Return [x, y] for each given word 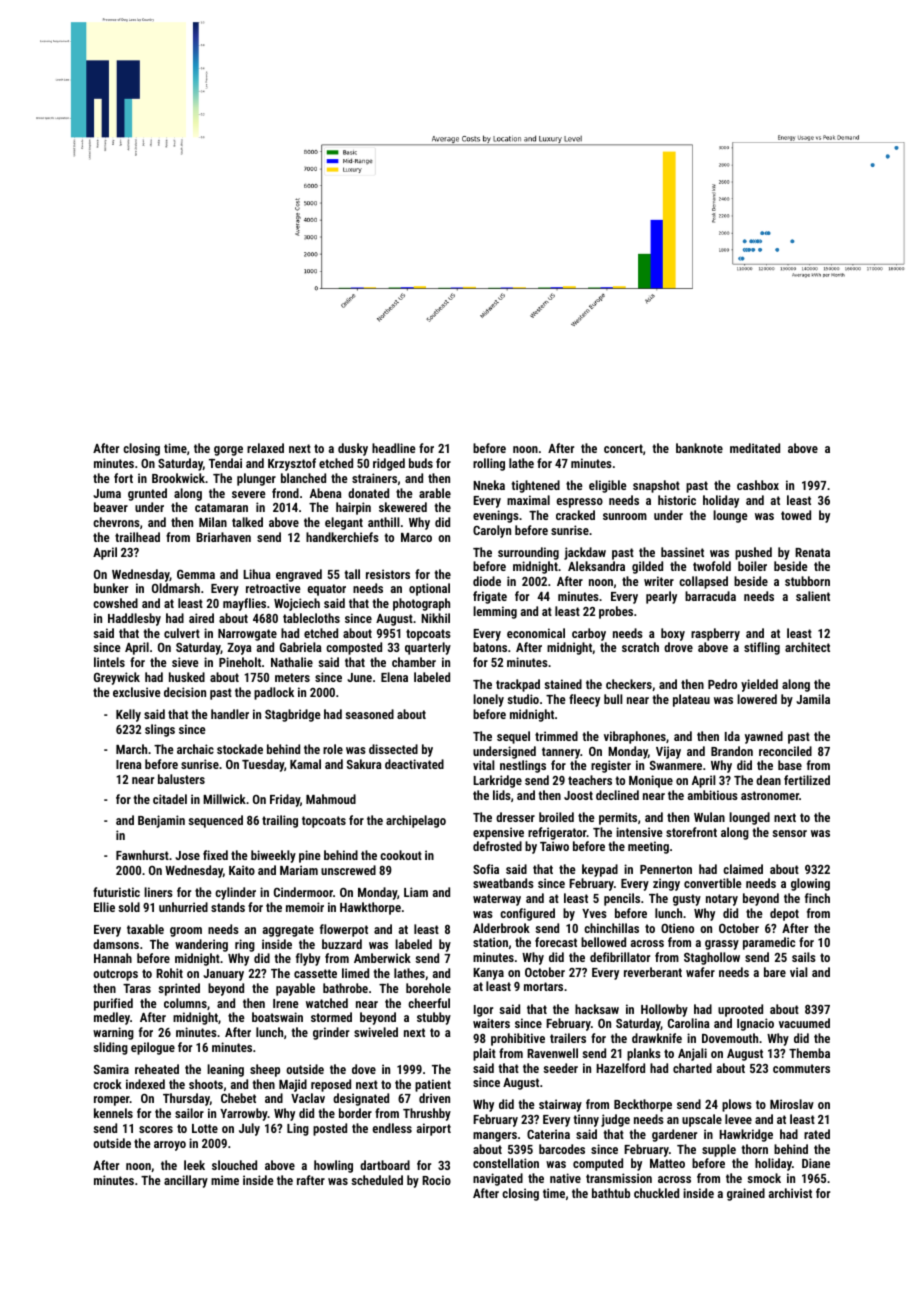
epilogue [153, 1048]
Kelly [128, 715]
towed [796, 515]
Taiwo [554, 846]
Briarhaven [223, 537]
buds [421, 463]
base [790, 765]
